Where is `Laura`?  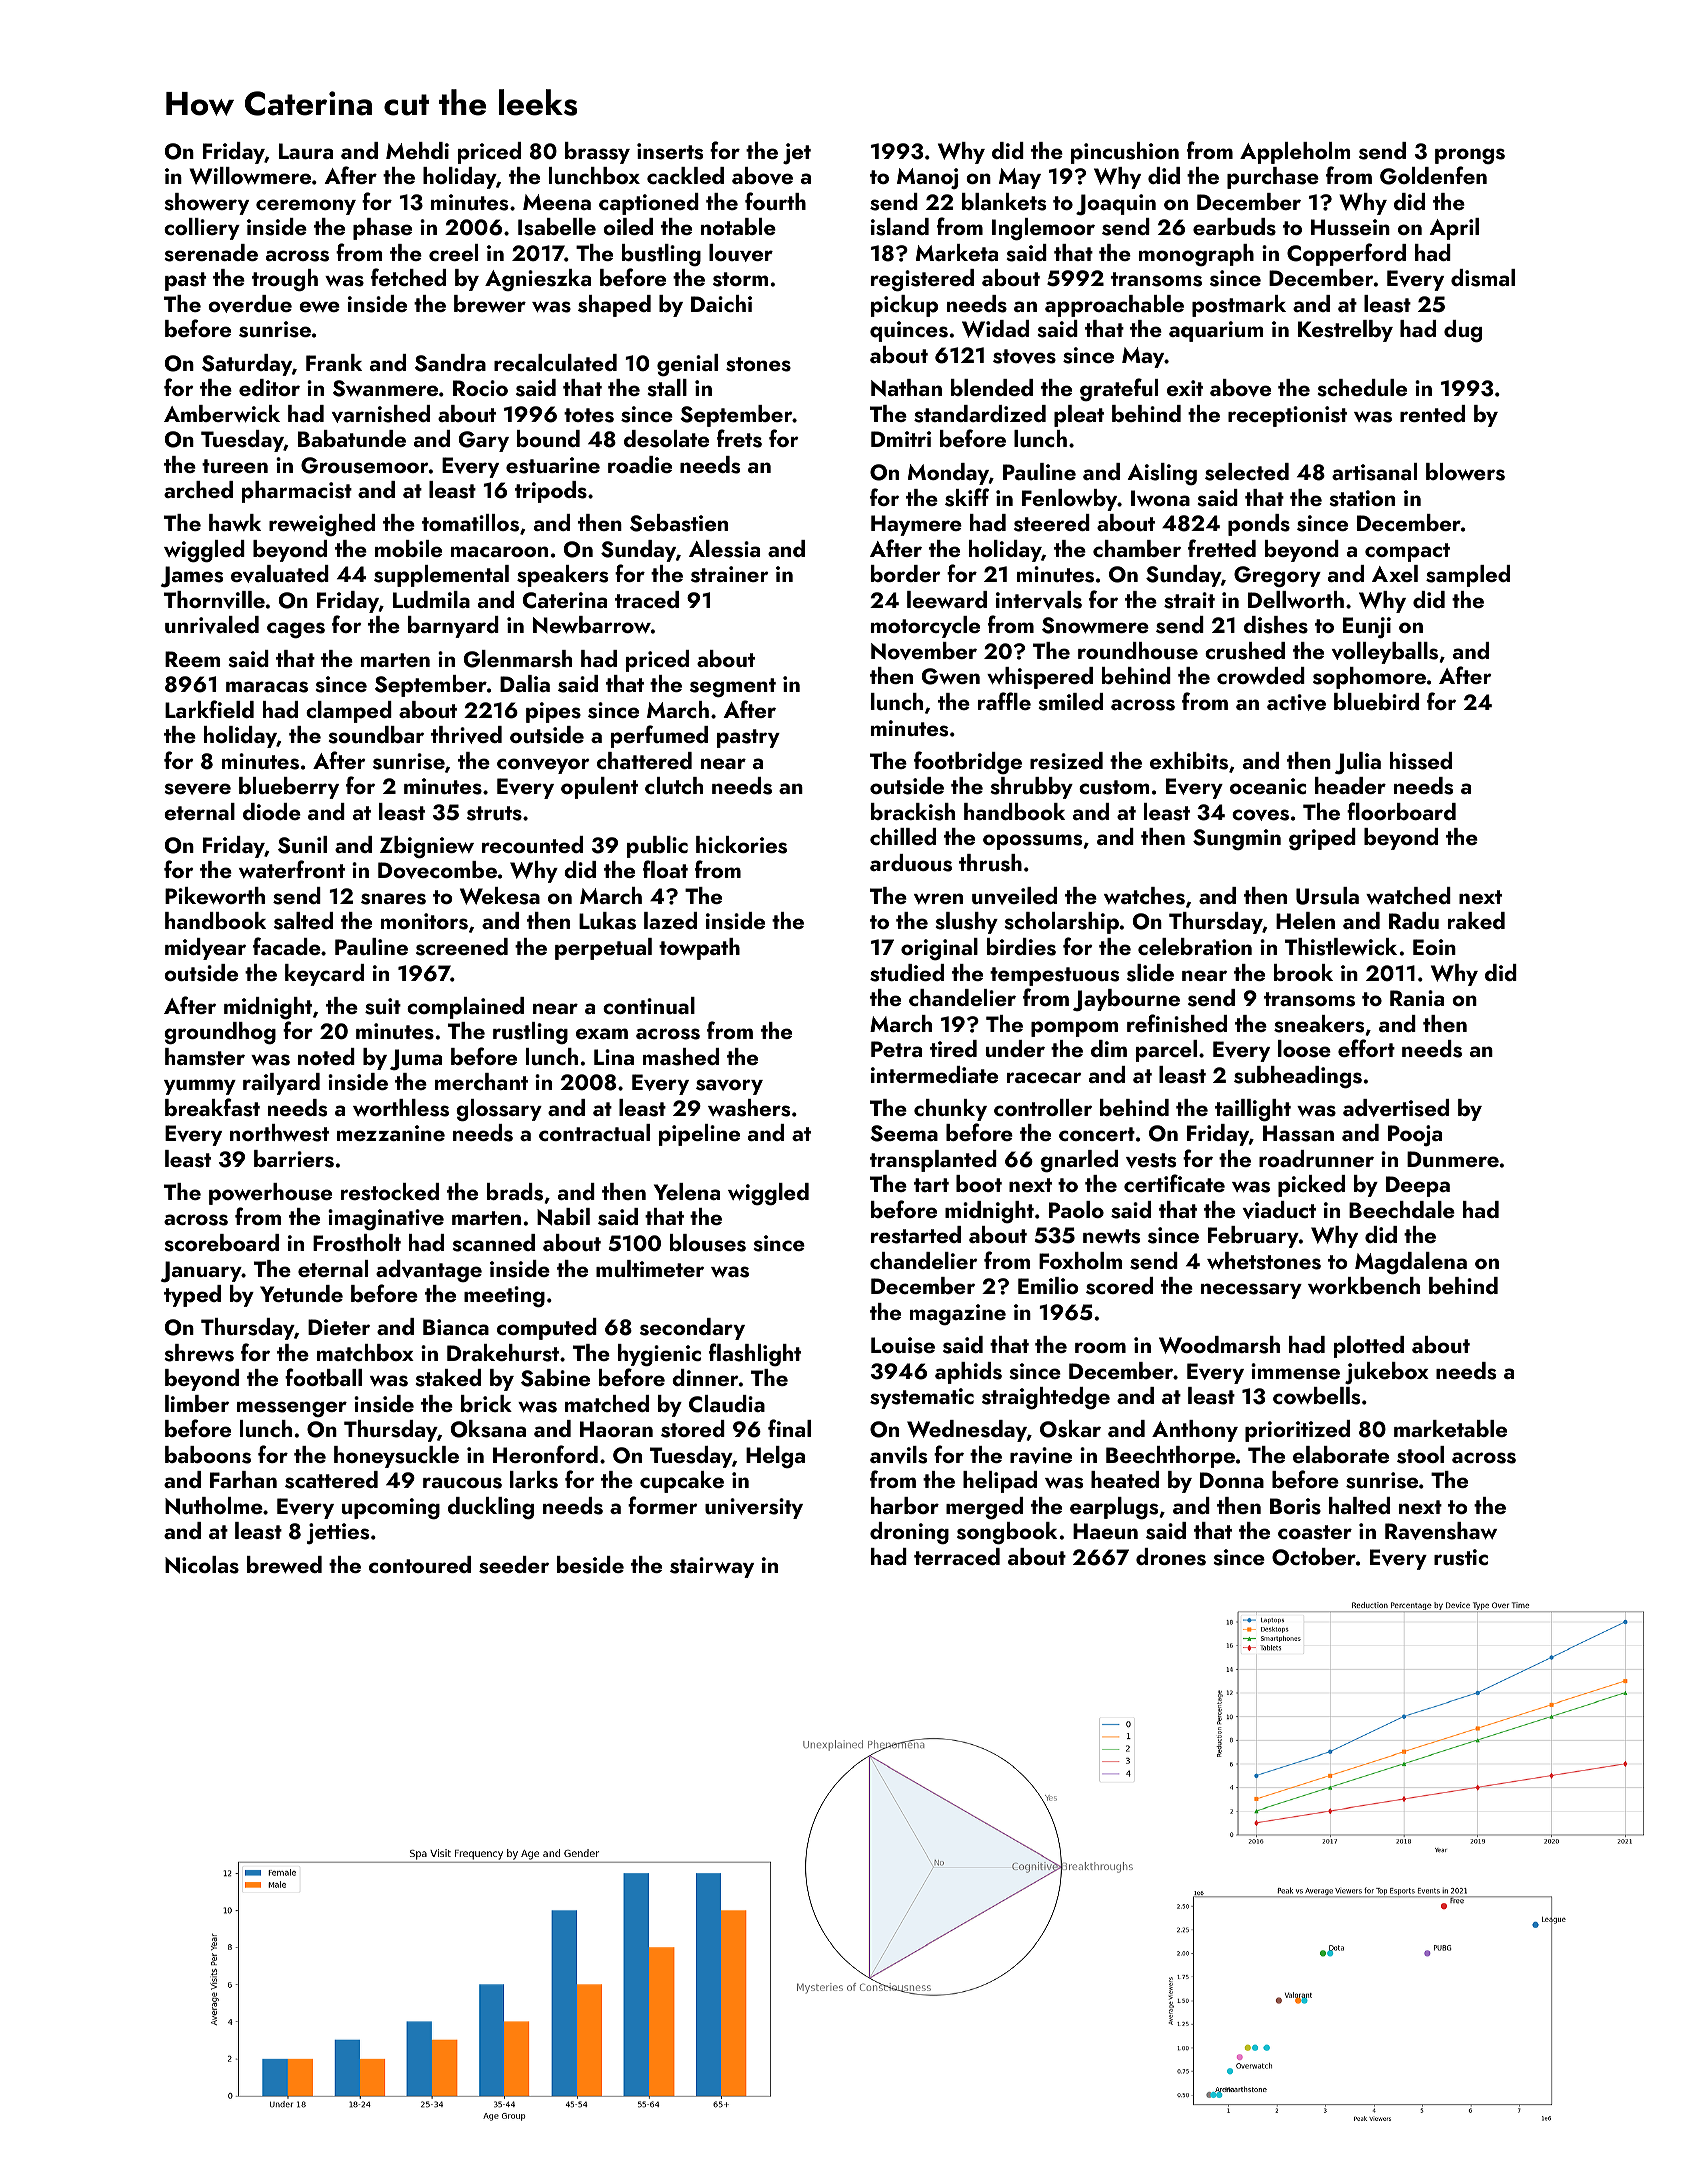
Laura is located at coordinates (306, 151).
